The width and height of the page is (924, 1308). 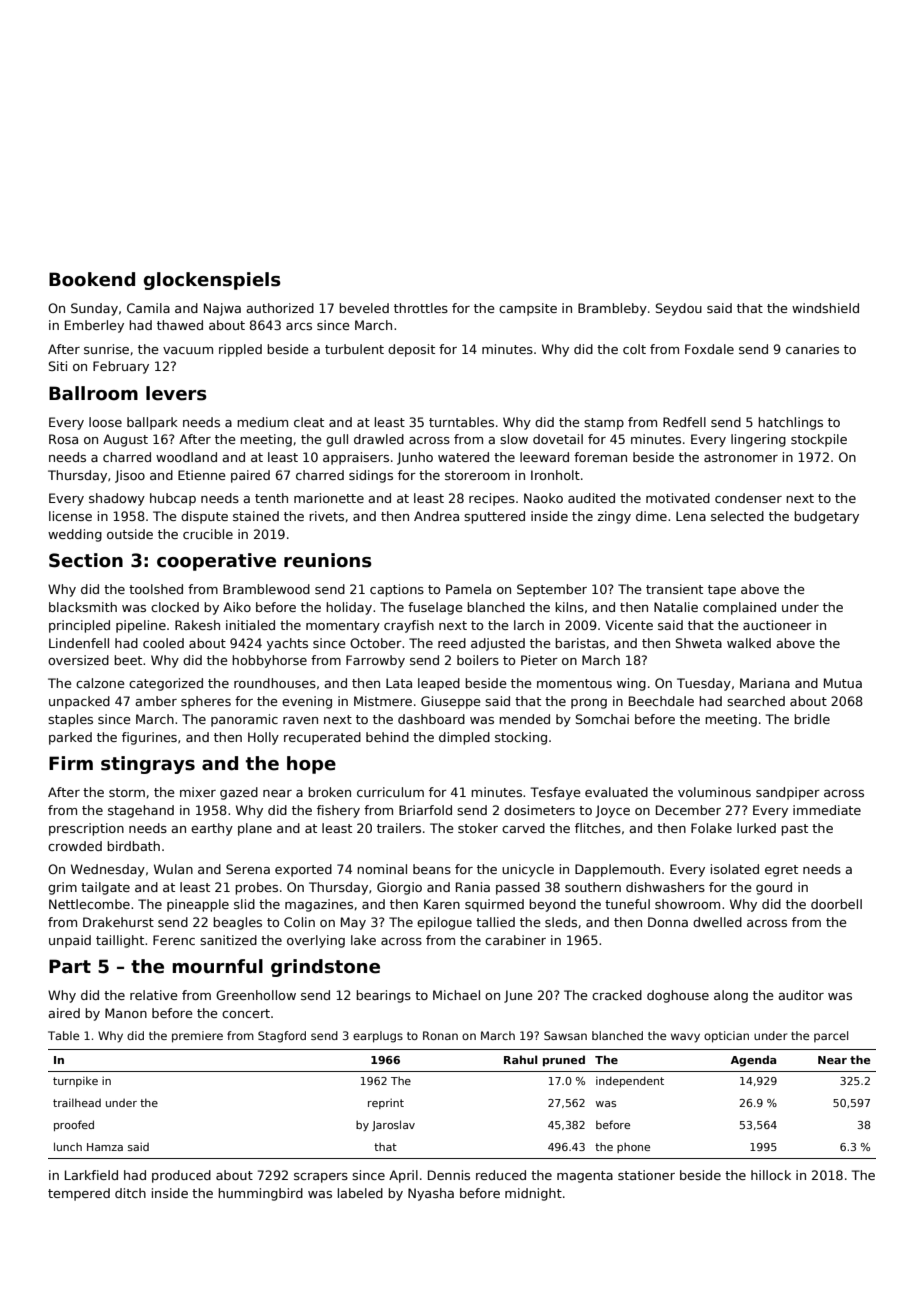 I want to click on ditch, so click(x=130, y=1193).
